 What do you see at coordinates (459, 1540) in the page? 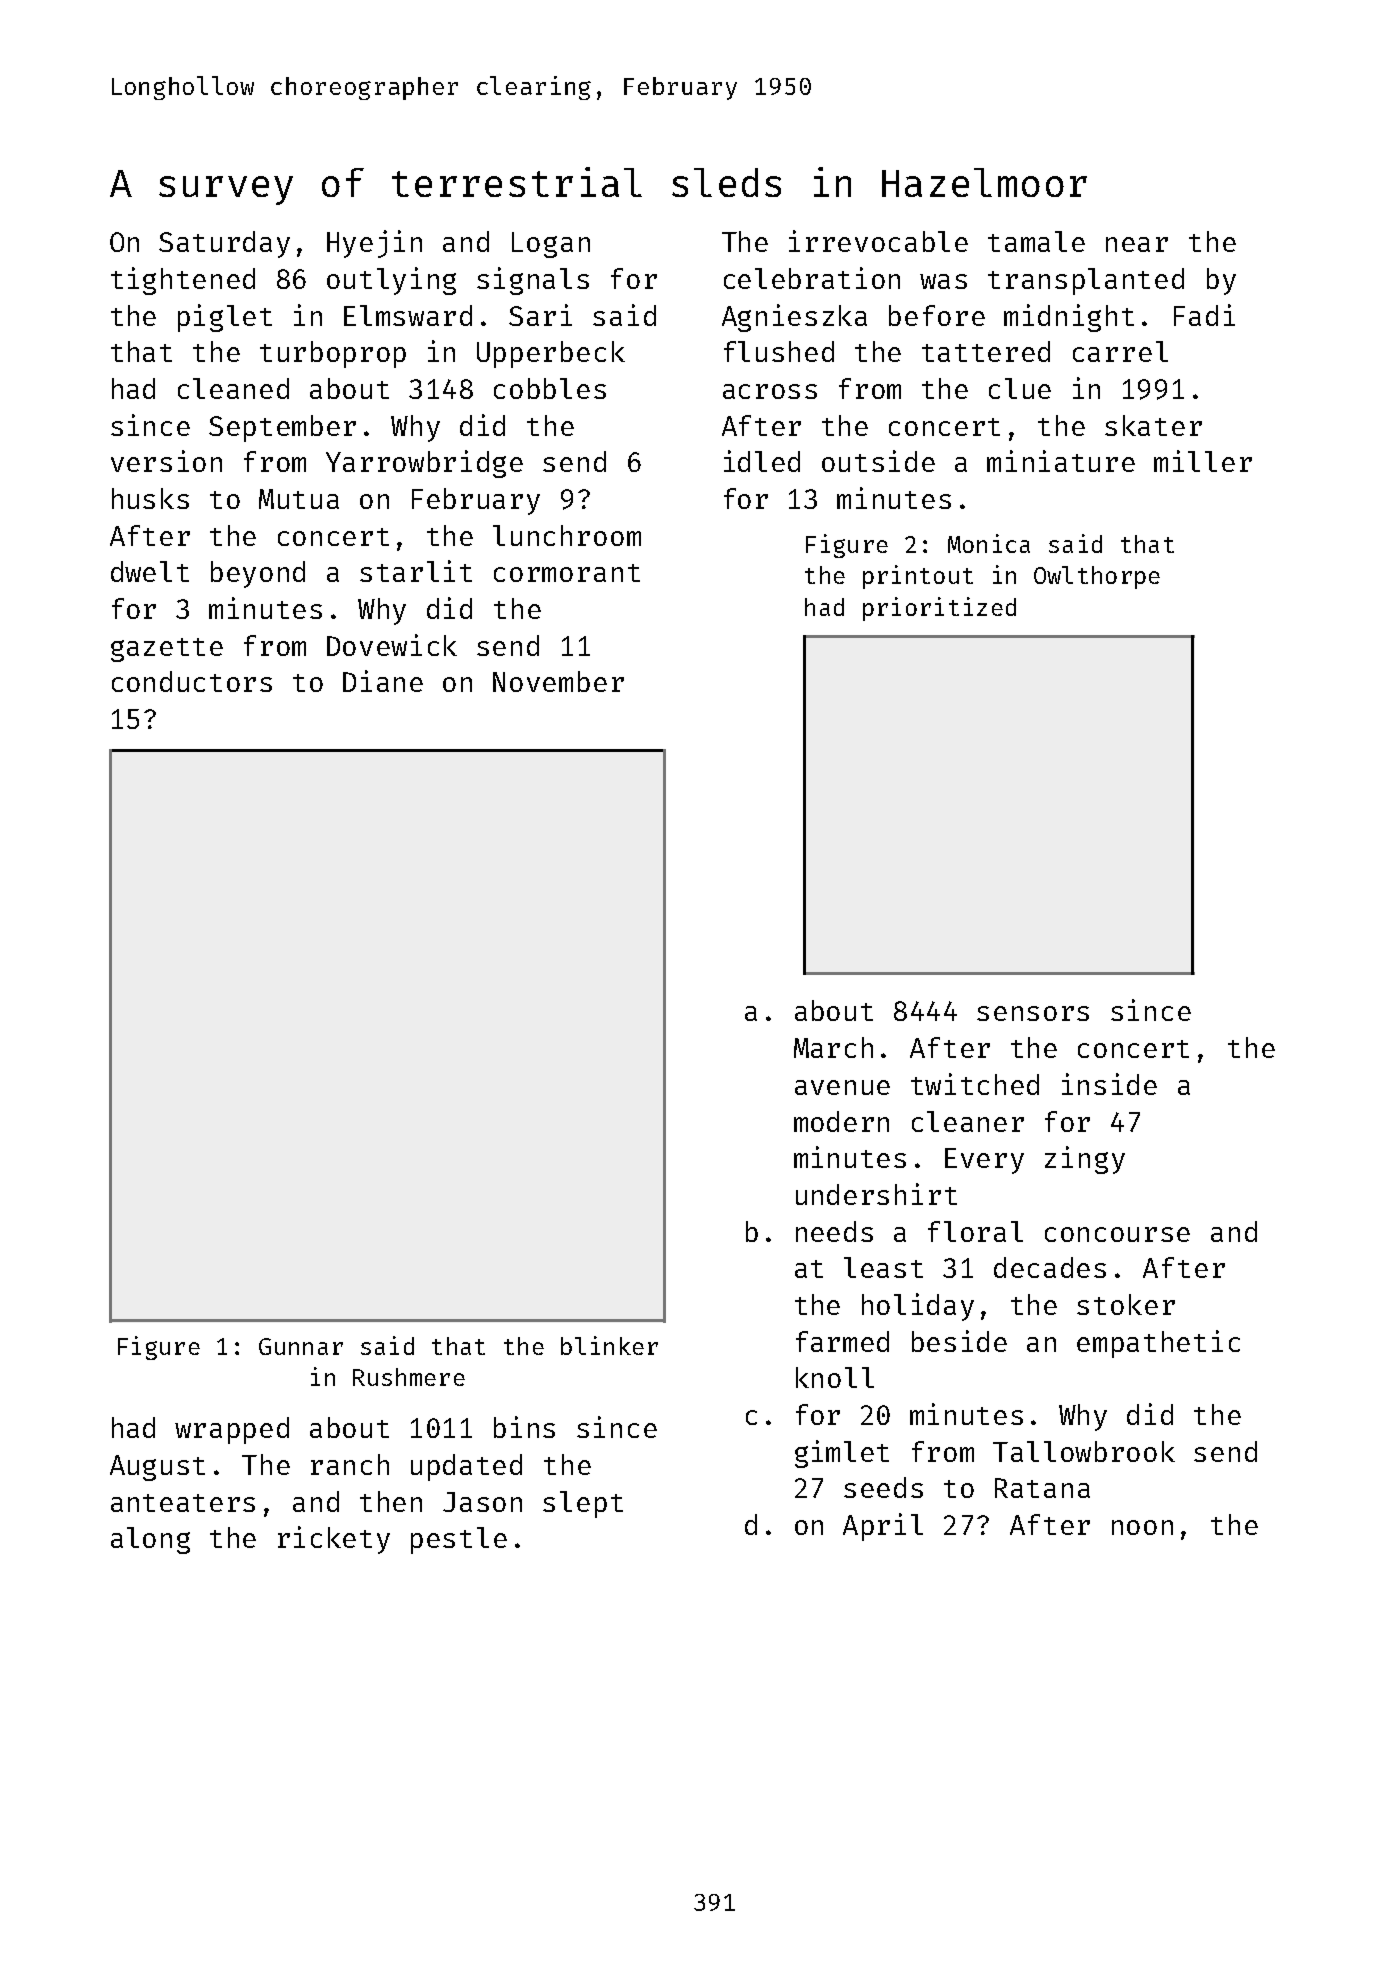
I see `pestle` at bounding box center [459, 1540].
